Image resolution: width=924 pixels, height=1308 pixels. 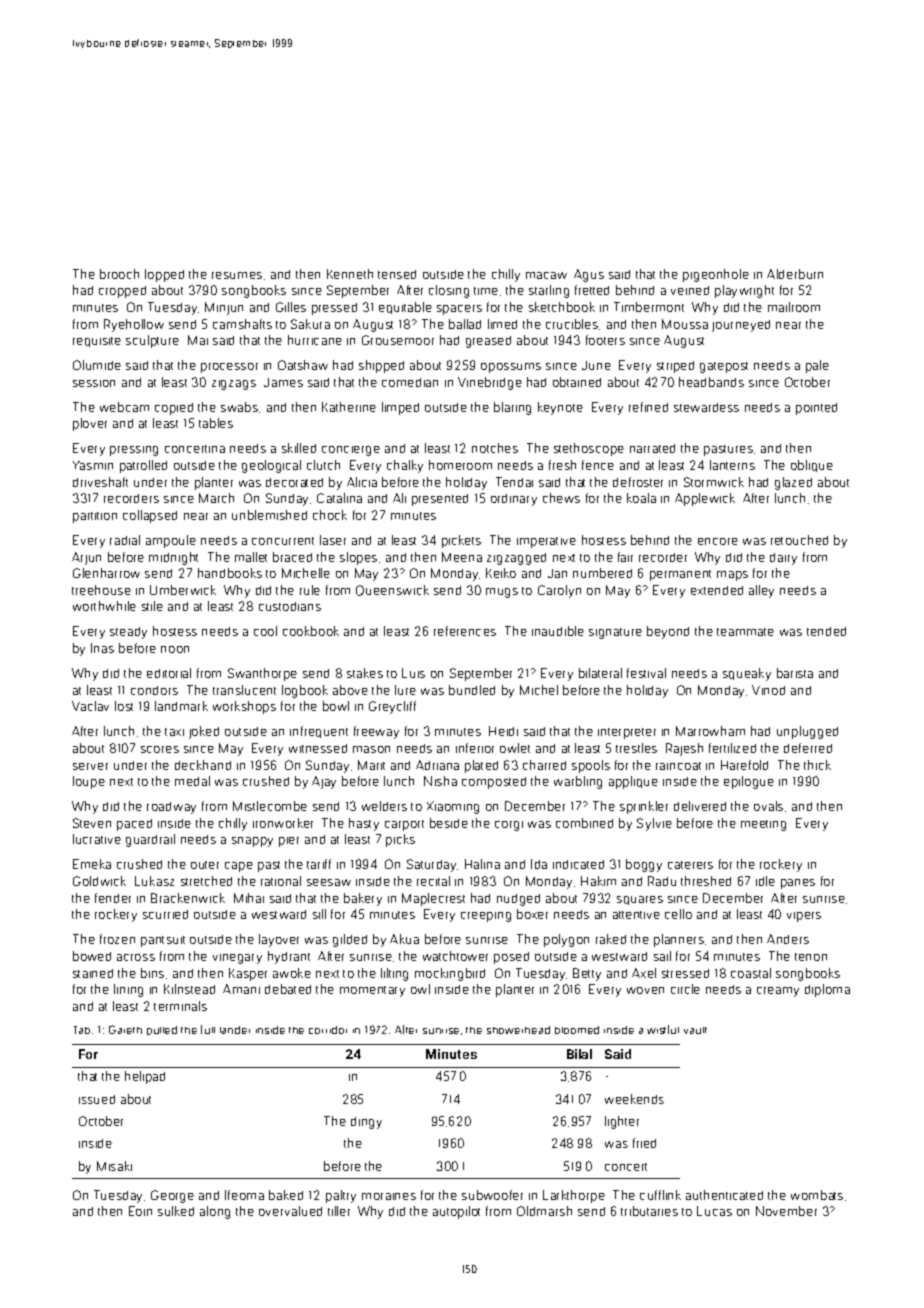 What do you see at coordinates (101, 590) in the screenshot?
I see `treehouse` at bounding box center [101, 590].
